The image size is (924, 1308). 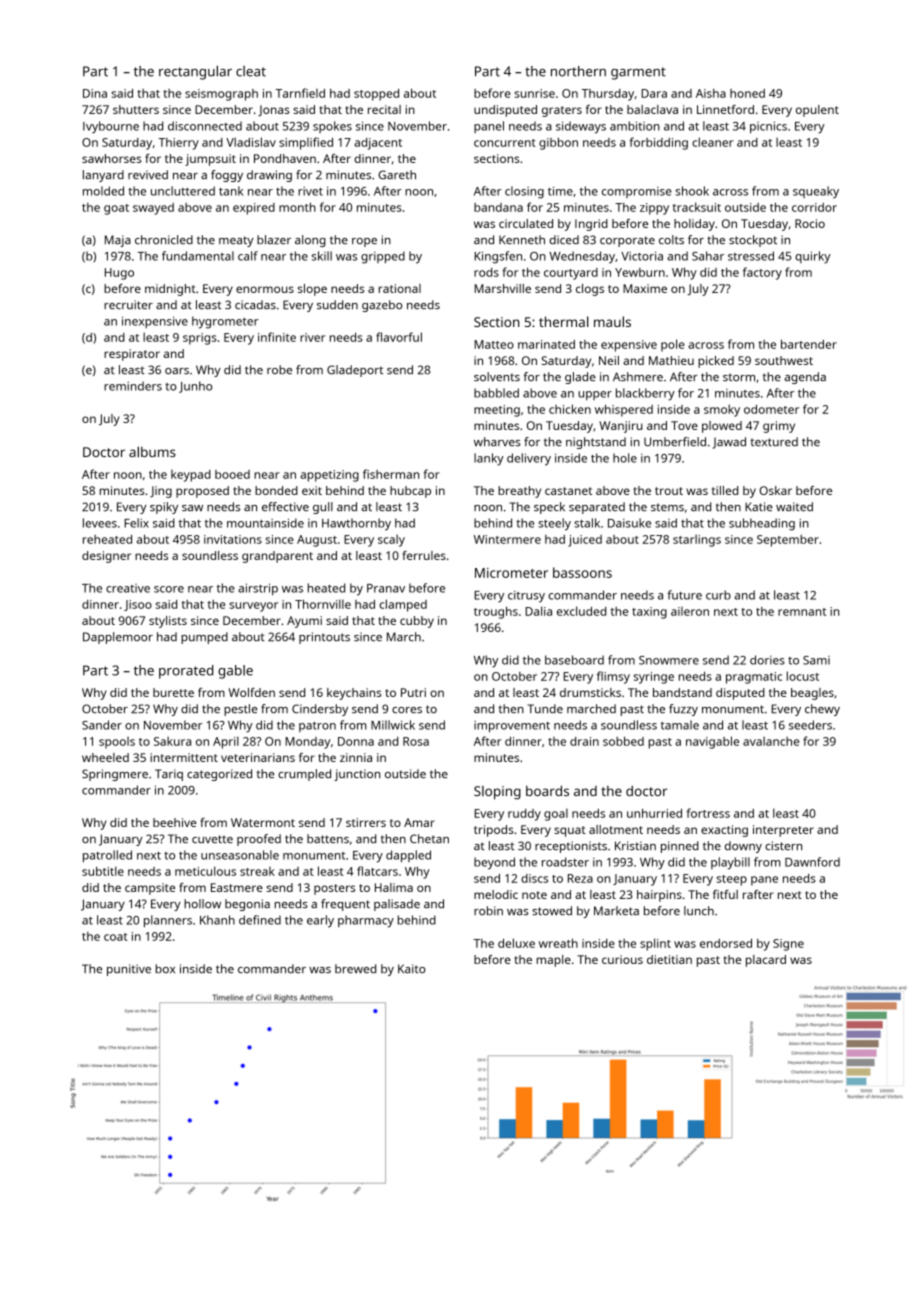 What do you see at coordinates (771, 741) in the screenshot?
I see `avalanche` at bounding box center [771, 741].
